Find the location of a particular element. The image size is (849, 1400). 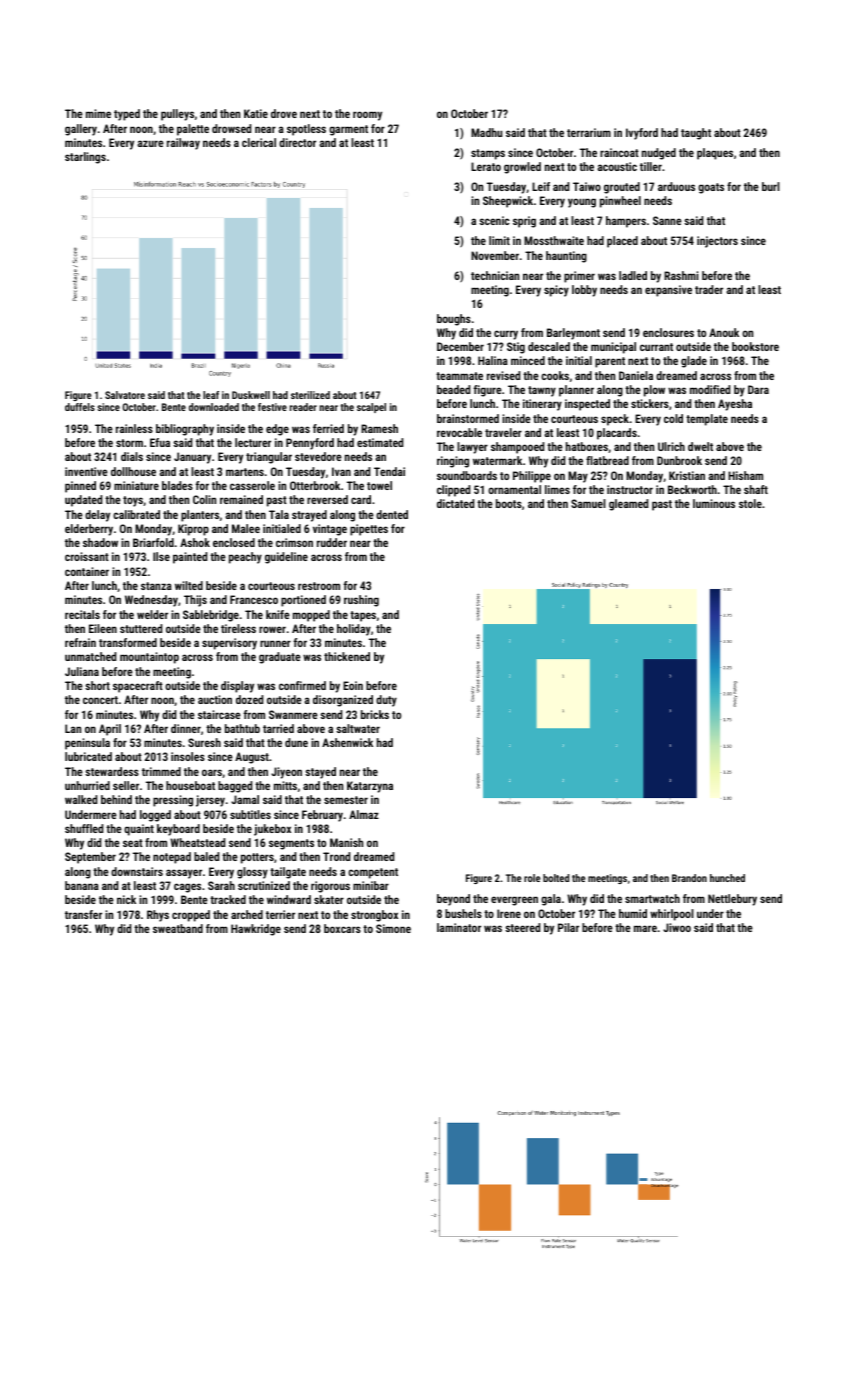

dwelt is located at coordinates (700, 446).
